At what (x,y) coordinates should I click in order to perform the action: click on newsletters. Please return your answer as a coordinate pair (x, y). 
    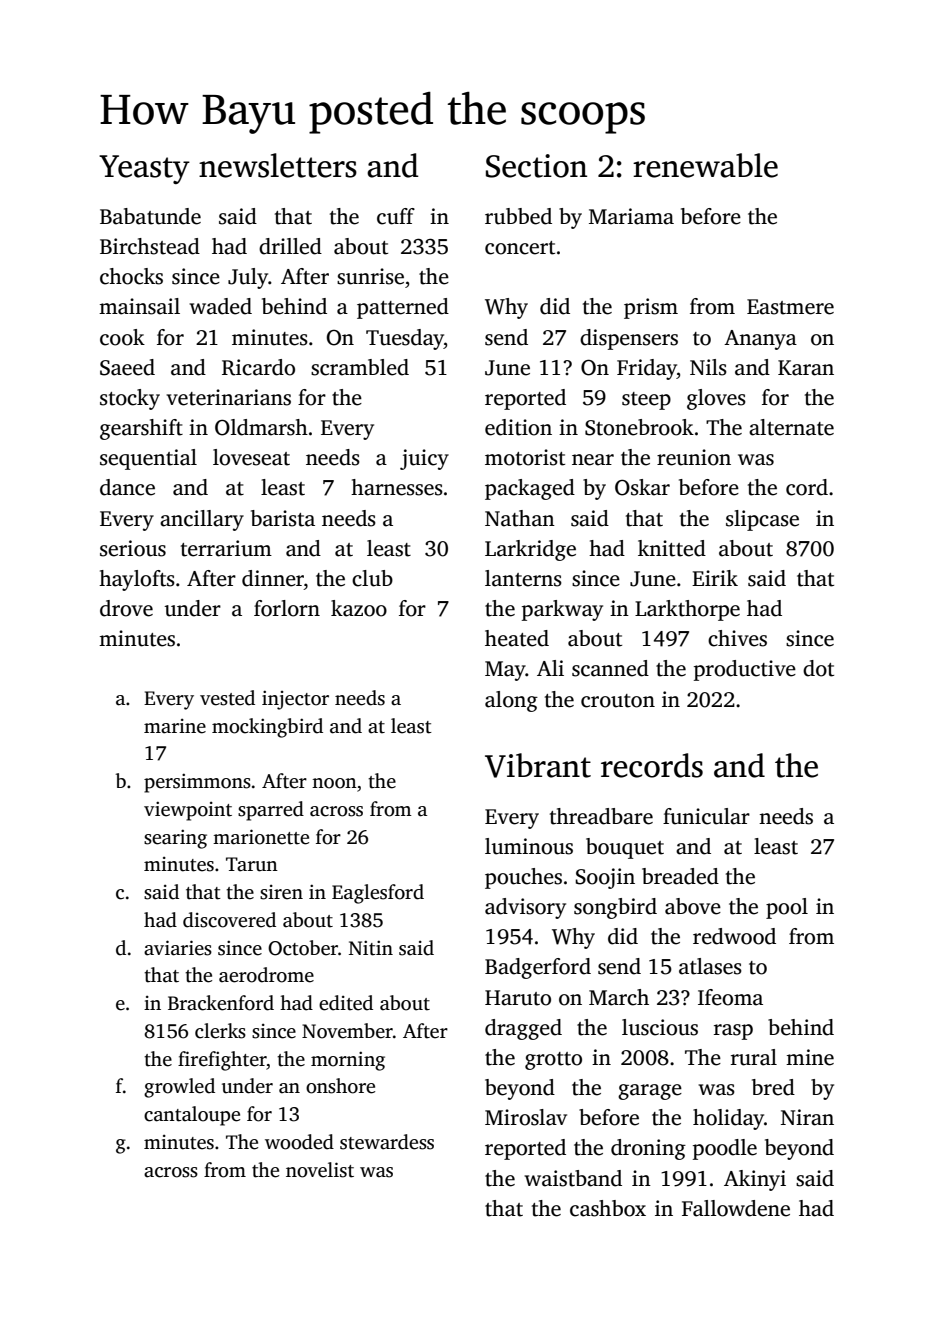
    Looking at the image, I should click on (278, 165).
